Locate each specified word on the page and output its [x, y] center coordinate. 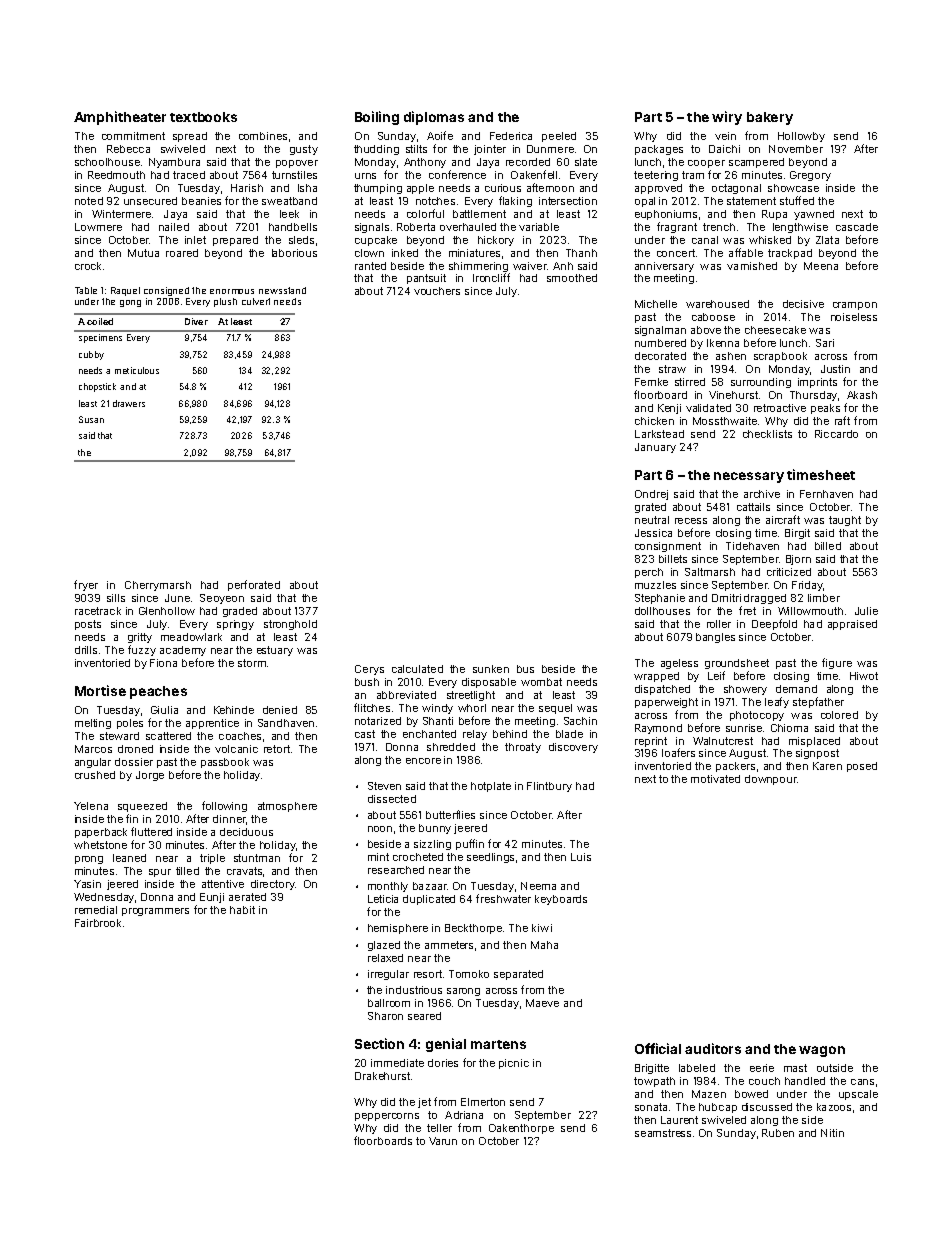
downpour [771, 780]
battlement [479, 214]
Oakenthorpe [521, 1129]
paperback [101, 833]
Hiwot [864, 676]
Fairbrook [98, 923]
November [796, 149]
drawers [129, 403]
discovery [573, 748]
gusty [304, 150]
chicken [654, 421]
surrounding [761, 383]
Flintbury [549, 787]
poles [130, 724]
